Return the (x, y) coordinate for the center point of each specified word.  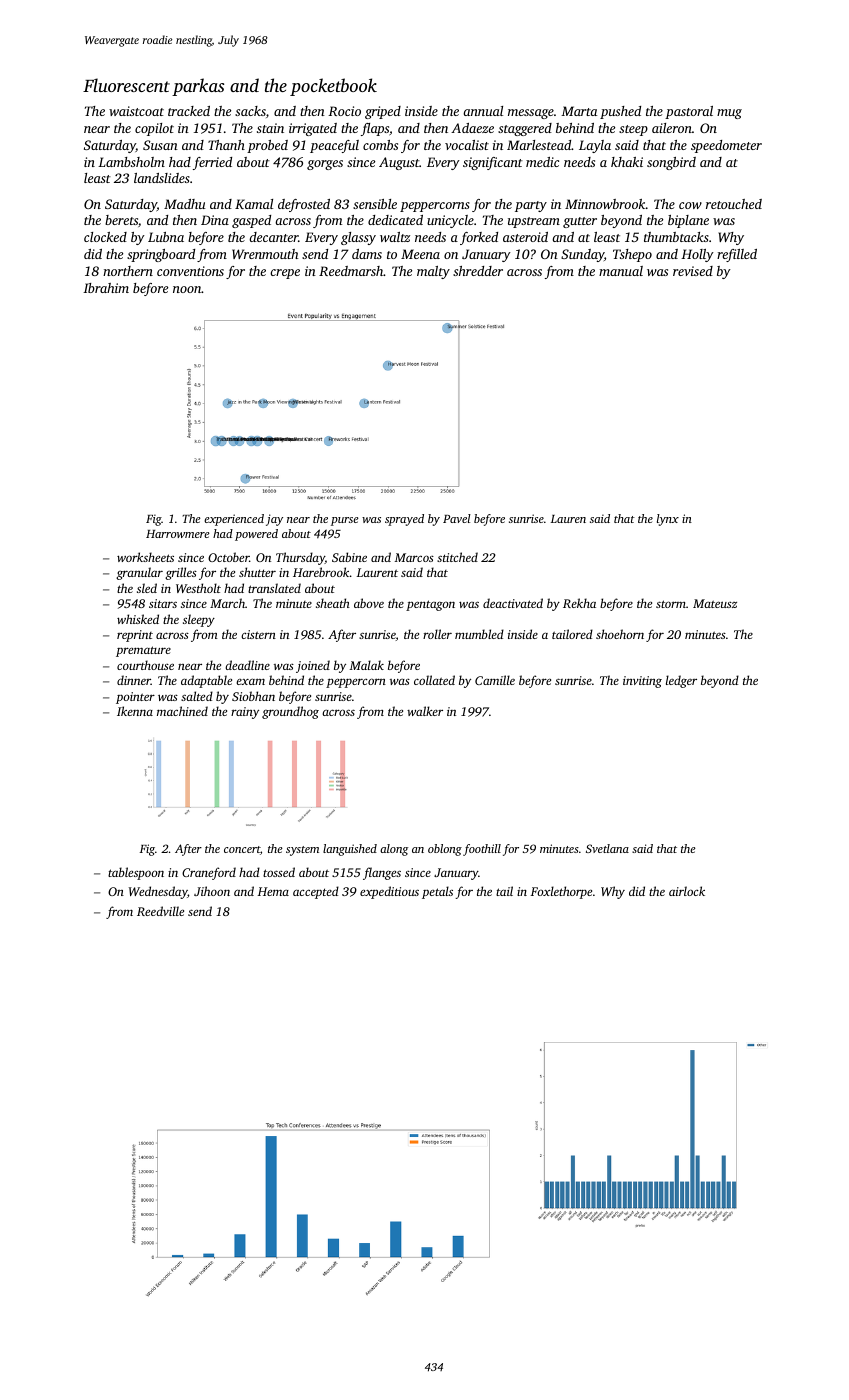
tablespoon (136, 873)
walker (425, 711)
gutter (580, 222)
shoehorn (620, 634)
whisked (138, 619)
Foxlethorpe (561, 892)
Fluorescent (126, 85)
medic (542, 162)
